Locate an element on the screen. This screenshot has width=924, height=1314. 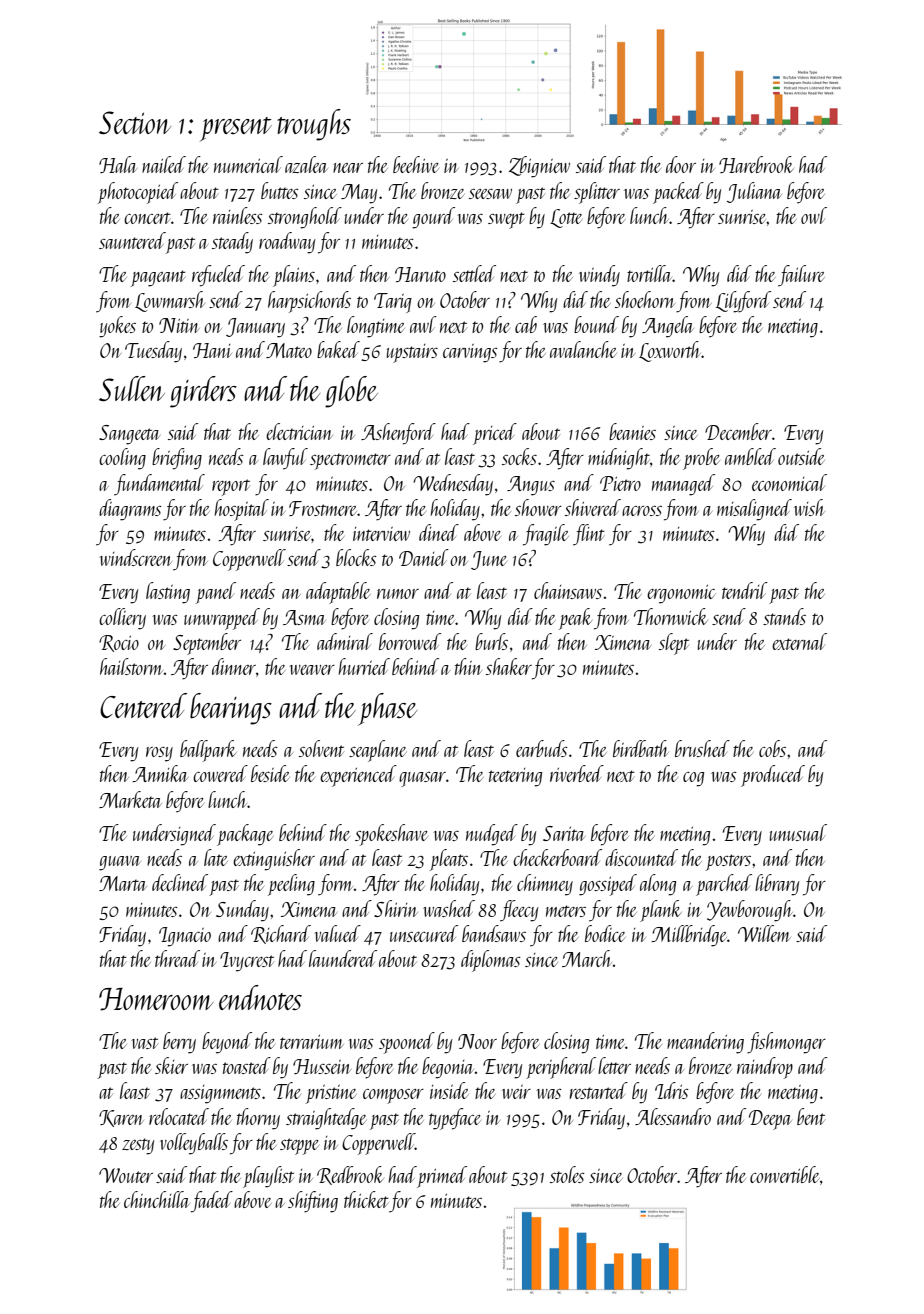
ballpark is located at coordinates (208, 751).
